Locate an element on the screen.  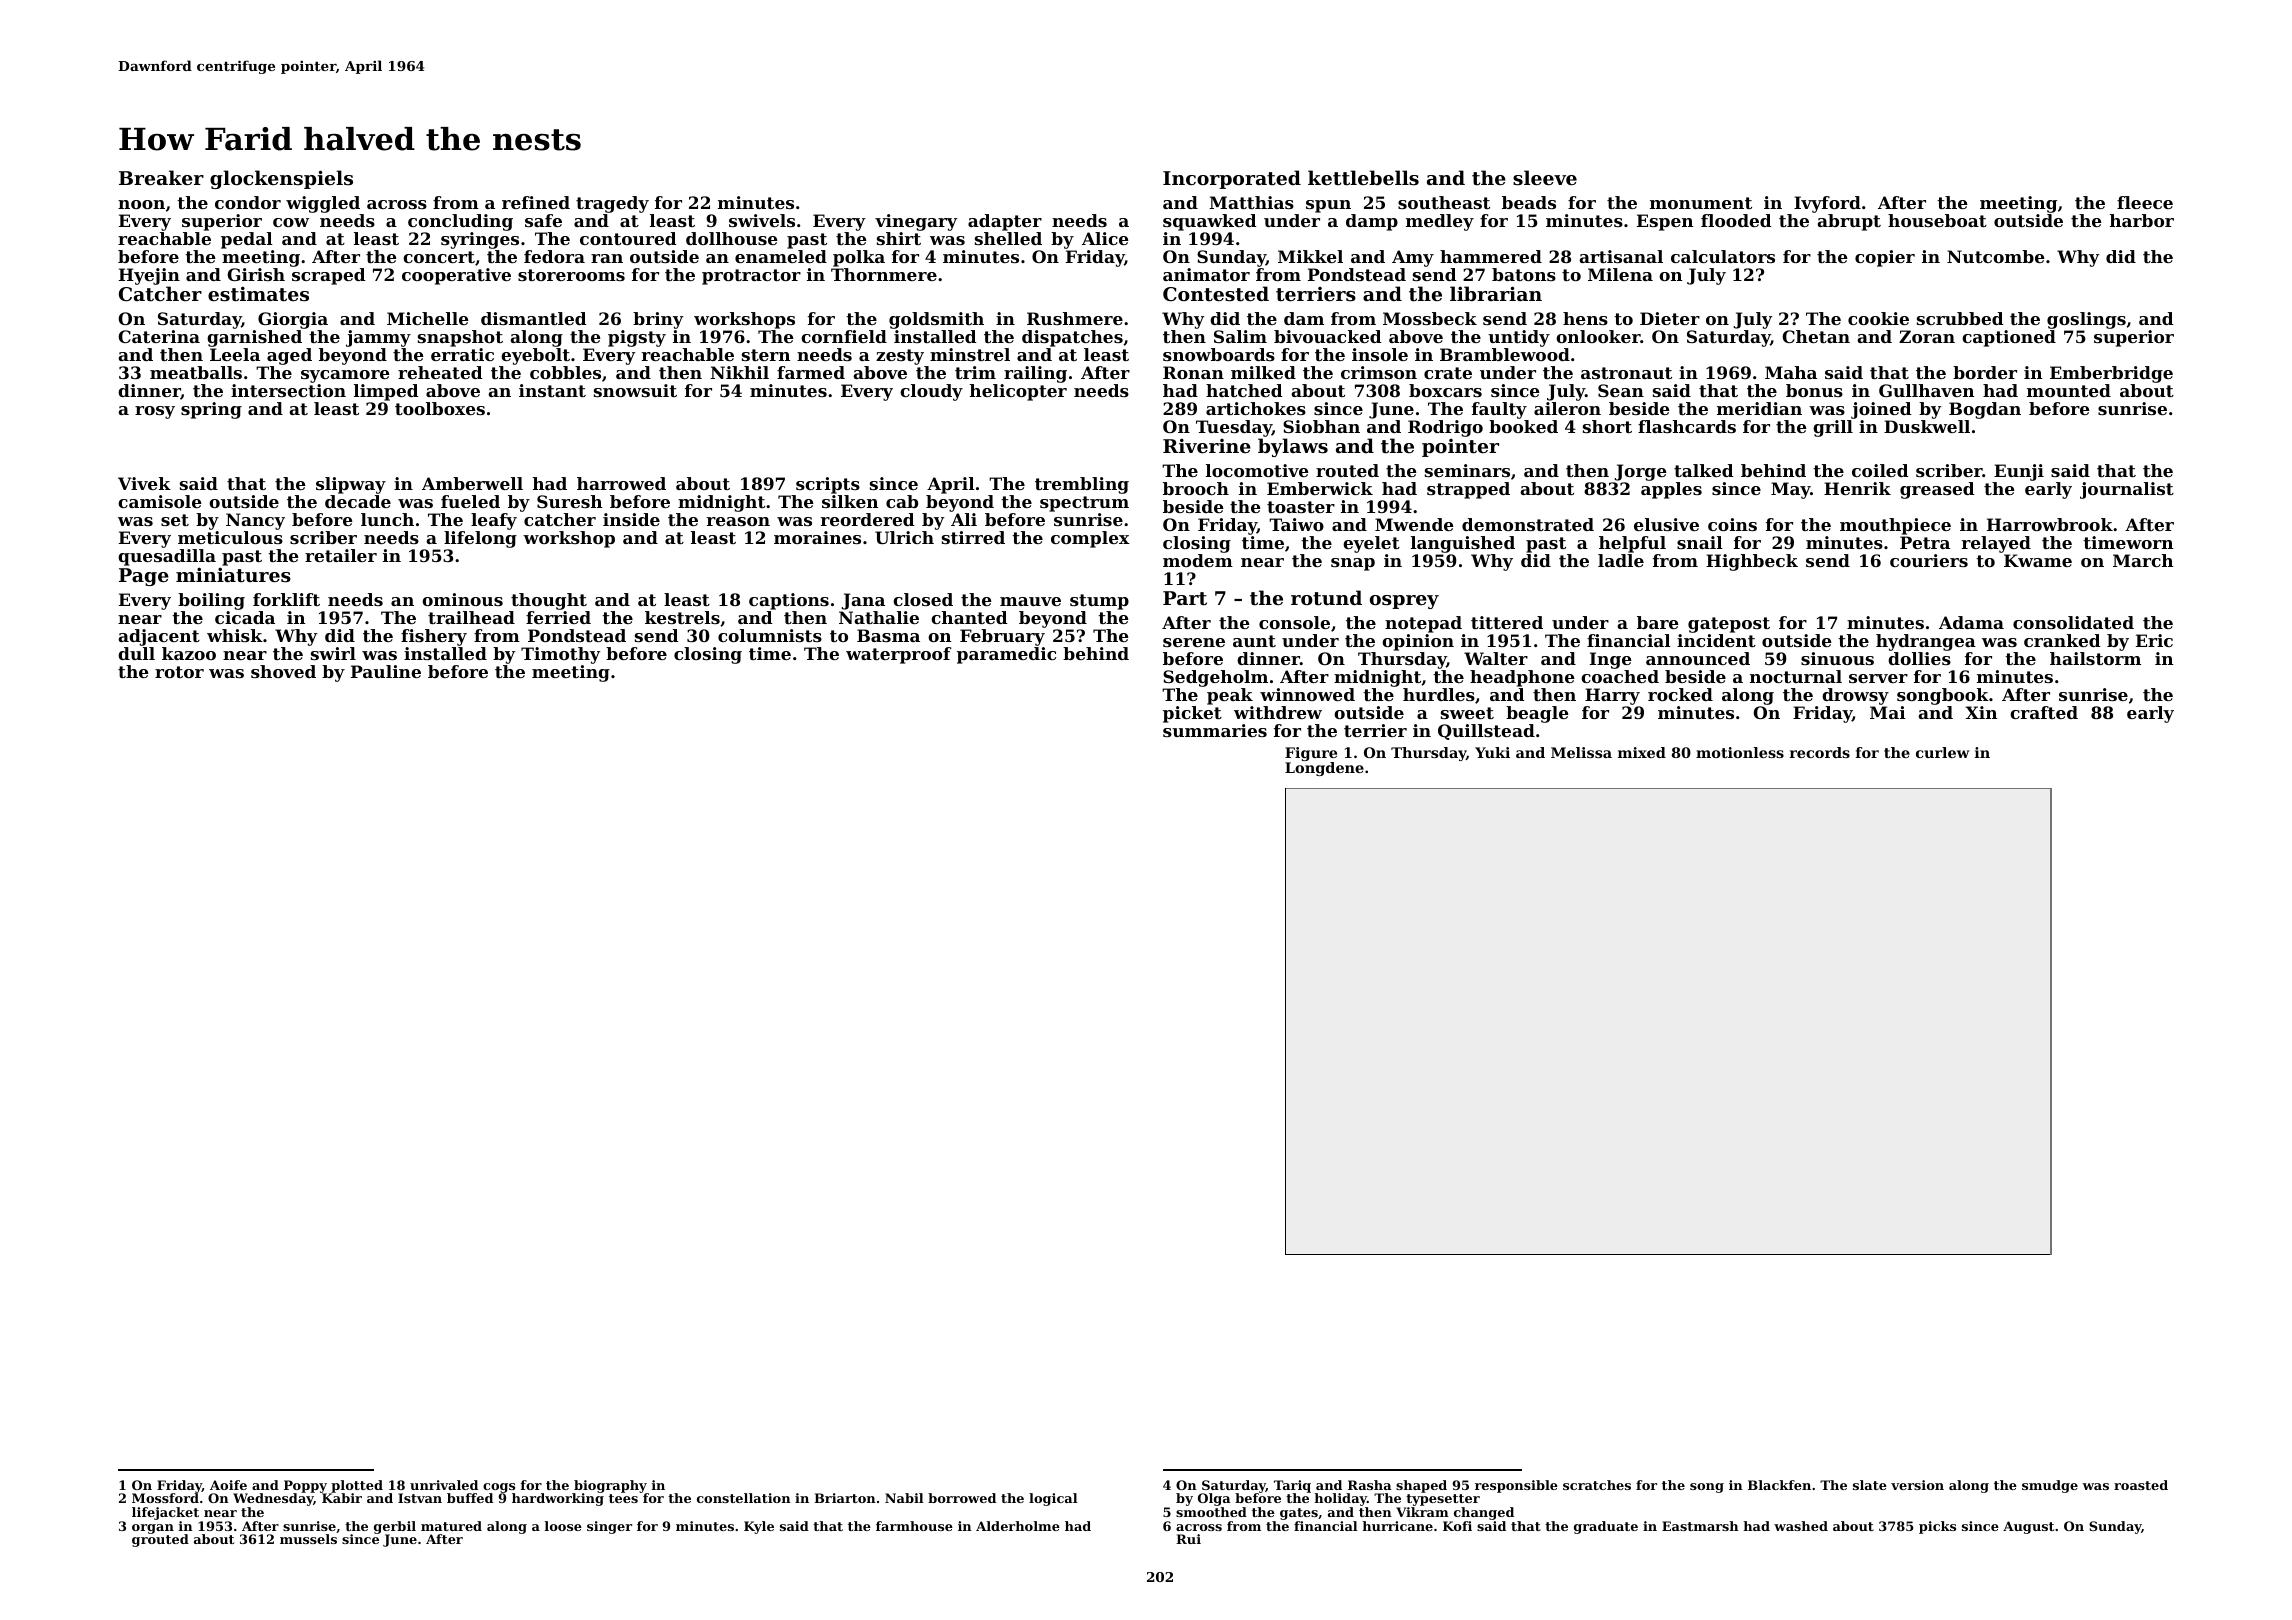
shoved is located at coordinates (283, 671).
